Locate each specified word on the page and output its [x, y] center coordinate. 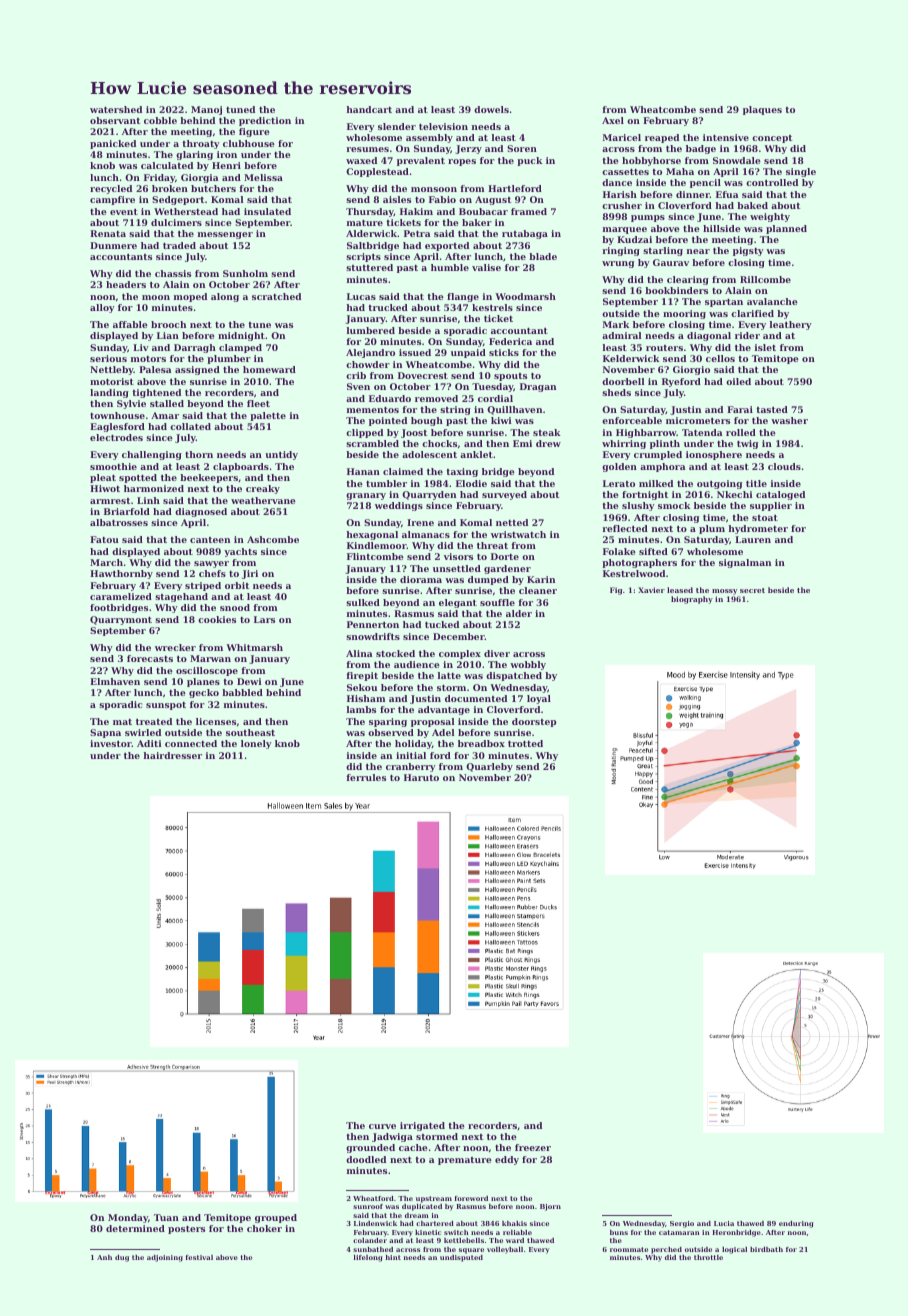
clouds [784, 466]
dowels [491, 109]
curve [382, 1126]
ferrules [366, 777]
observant [115, 120]
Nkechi [735, 494]
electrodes [116, 437]
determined [135, 1228]
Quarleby [489, 767]
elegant [458, 603]
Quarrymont [121, 620]
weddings [399, 506]
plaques [762, 110]
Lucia [724, 1223]
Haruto [421, 777]
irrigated [422, 1126]
